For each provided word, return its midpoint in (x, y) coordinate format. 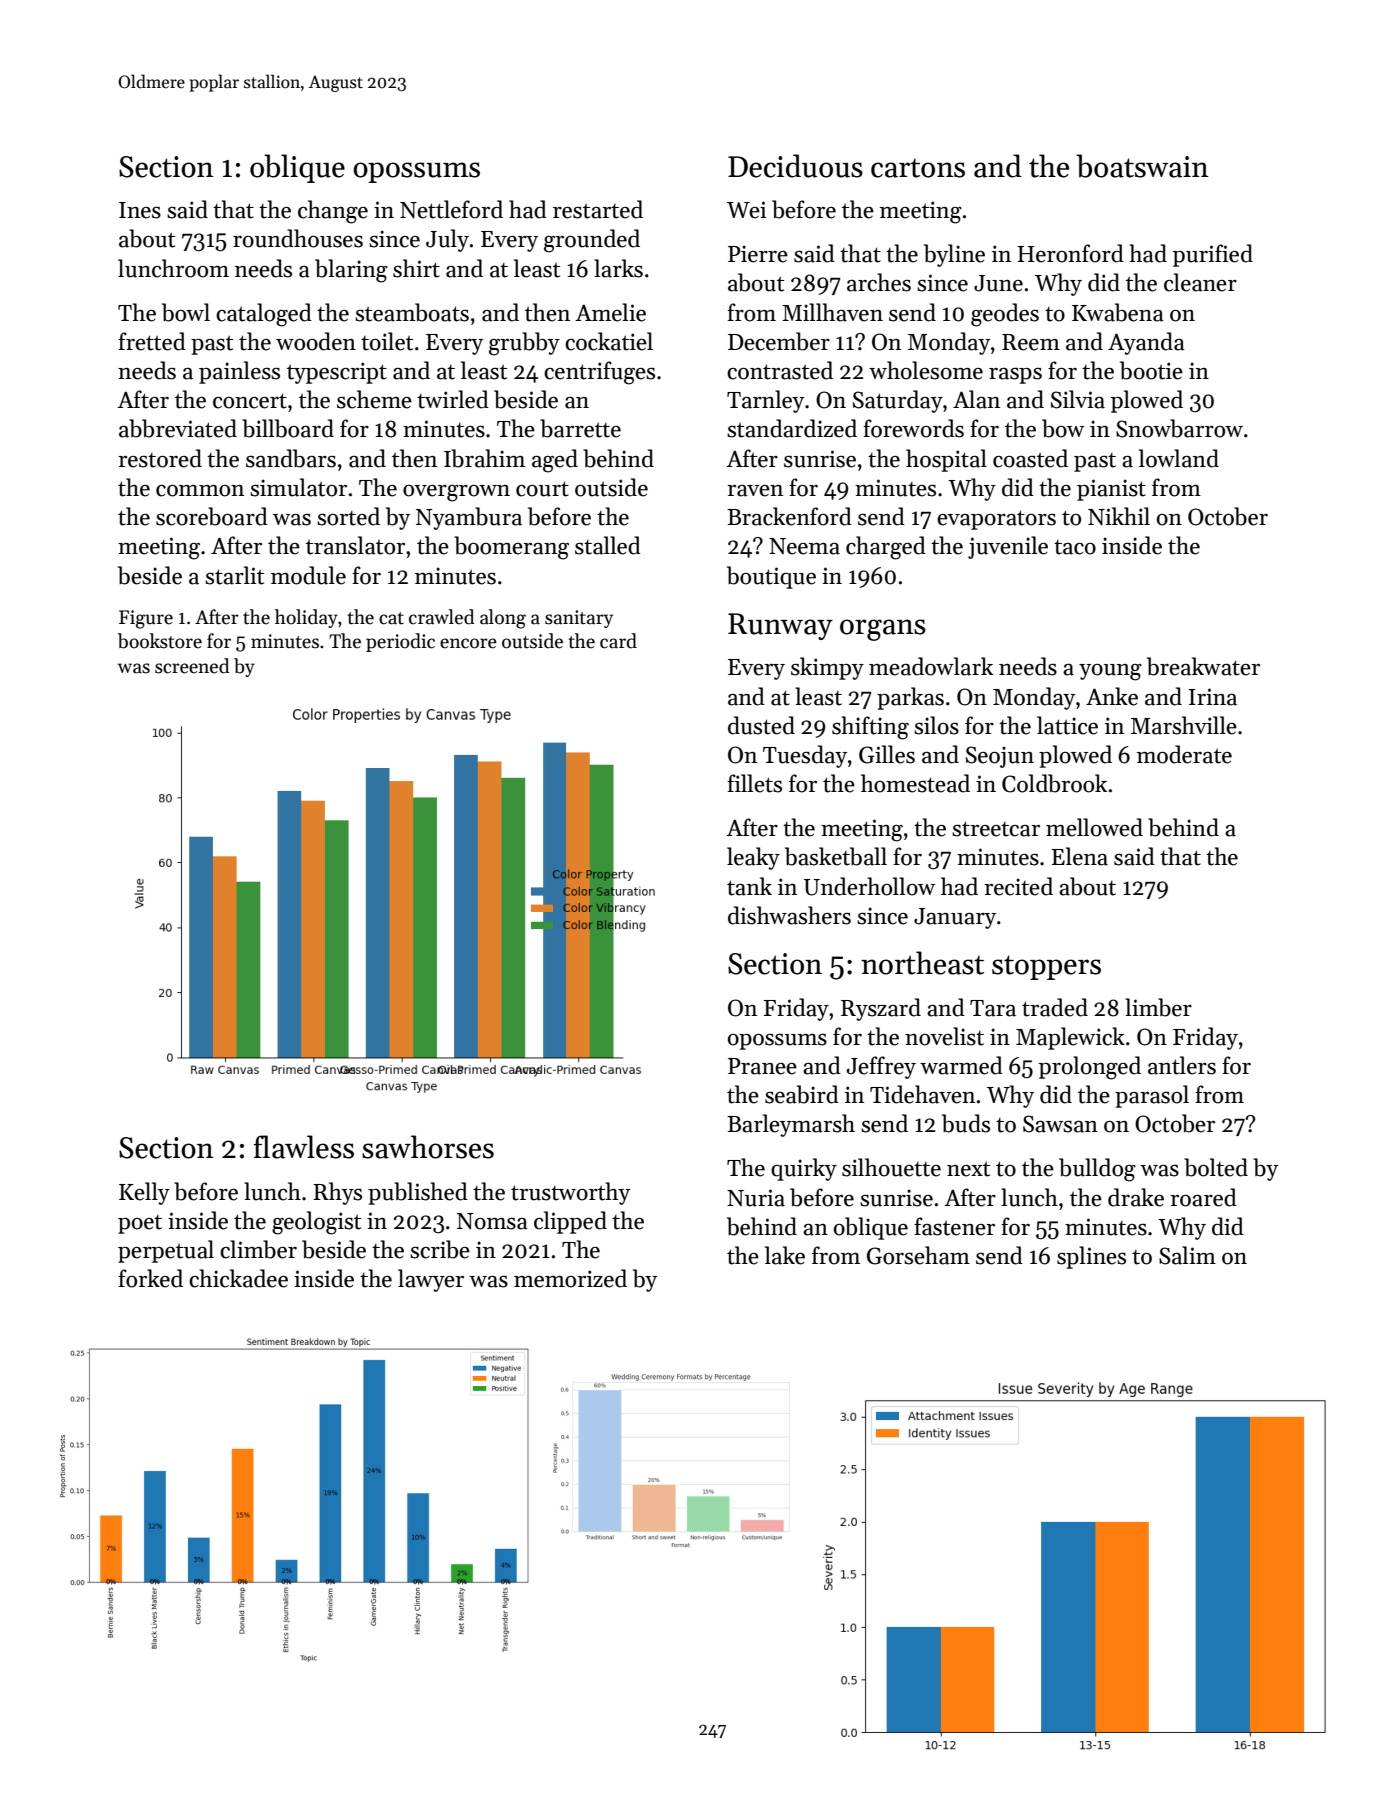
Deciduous (795, 166)
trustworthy (570, 1193)
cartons (918, 168)
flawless (304, 1147)
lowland (1179, 458)
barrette (580, 428)
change (333, 212)
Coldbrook (1054, 783)
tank (749, 886)
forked (150, 1278)
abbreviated (178, 428)
